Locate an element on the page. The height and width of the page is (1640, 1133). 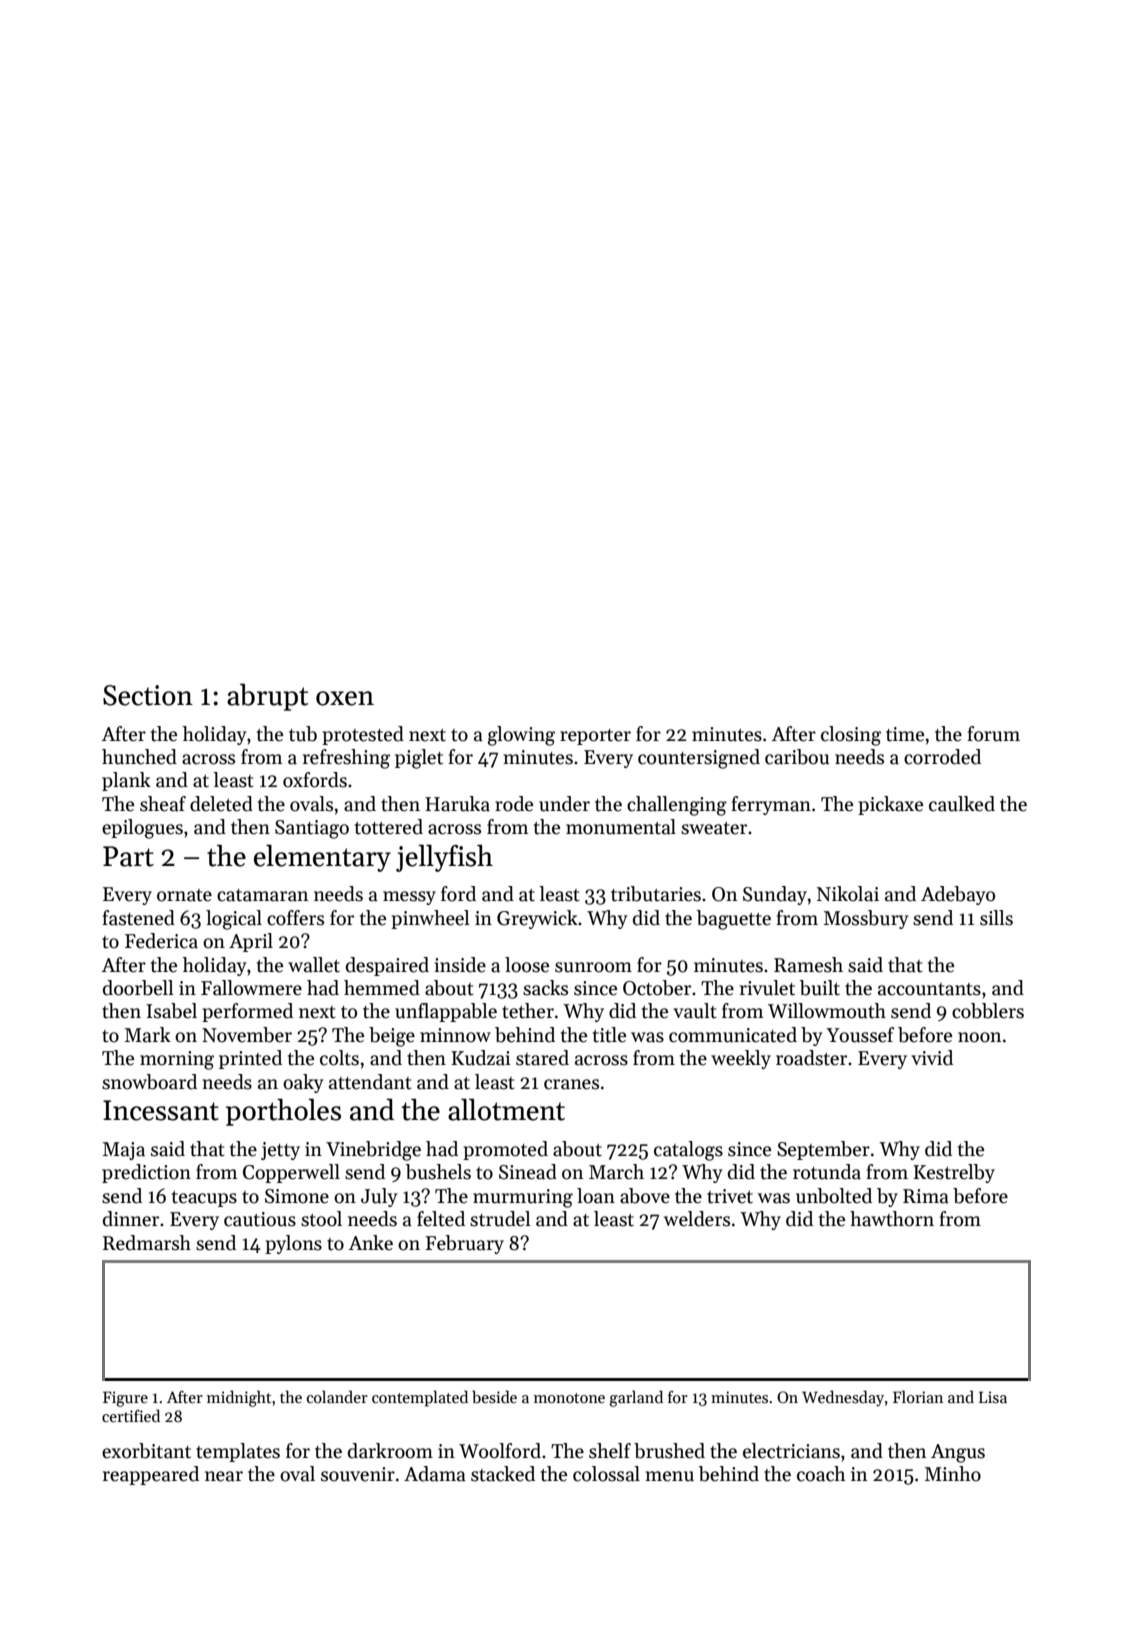
strudel is located at coordinates (500, 1219).
